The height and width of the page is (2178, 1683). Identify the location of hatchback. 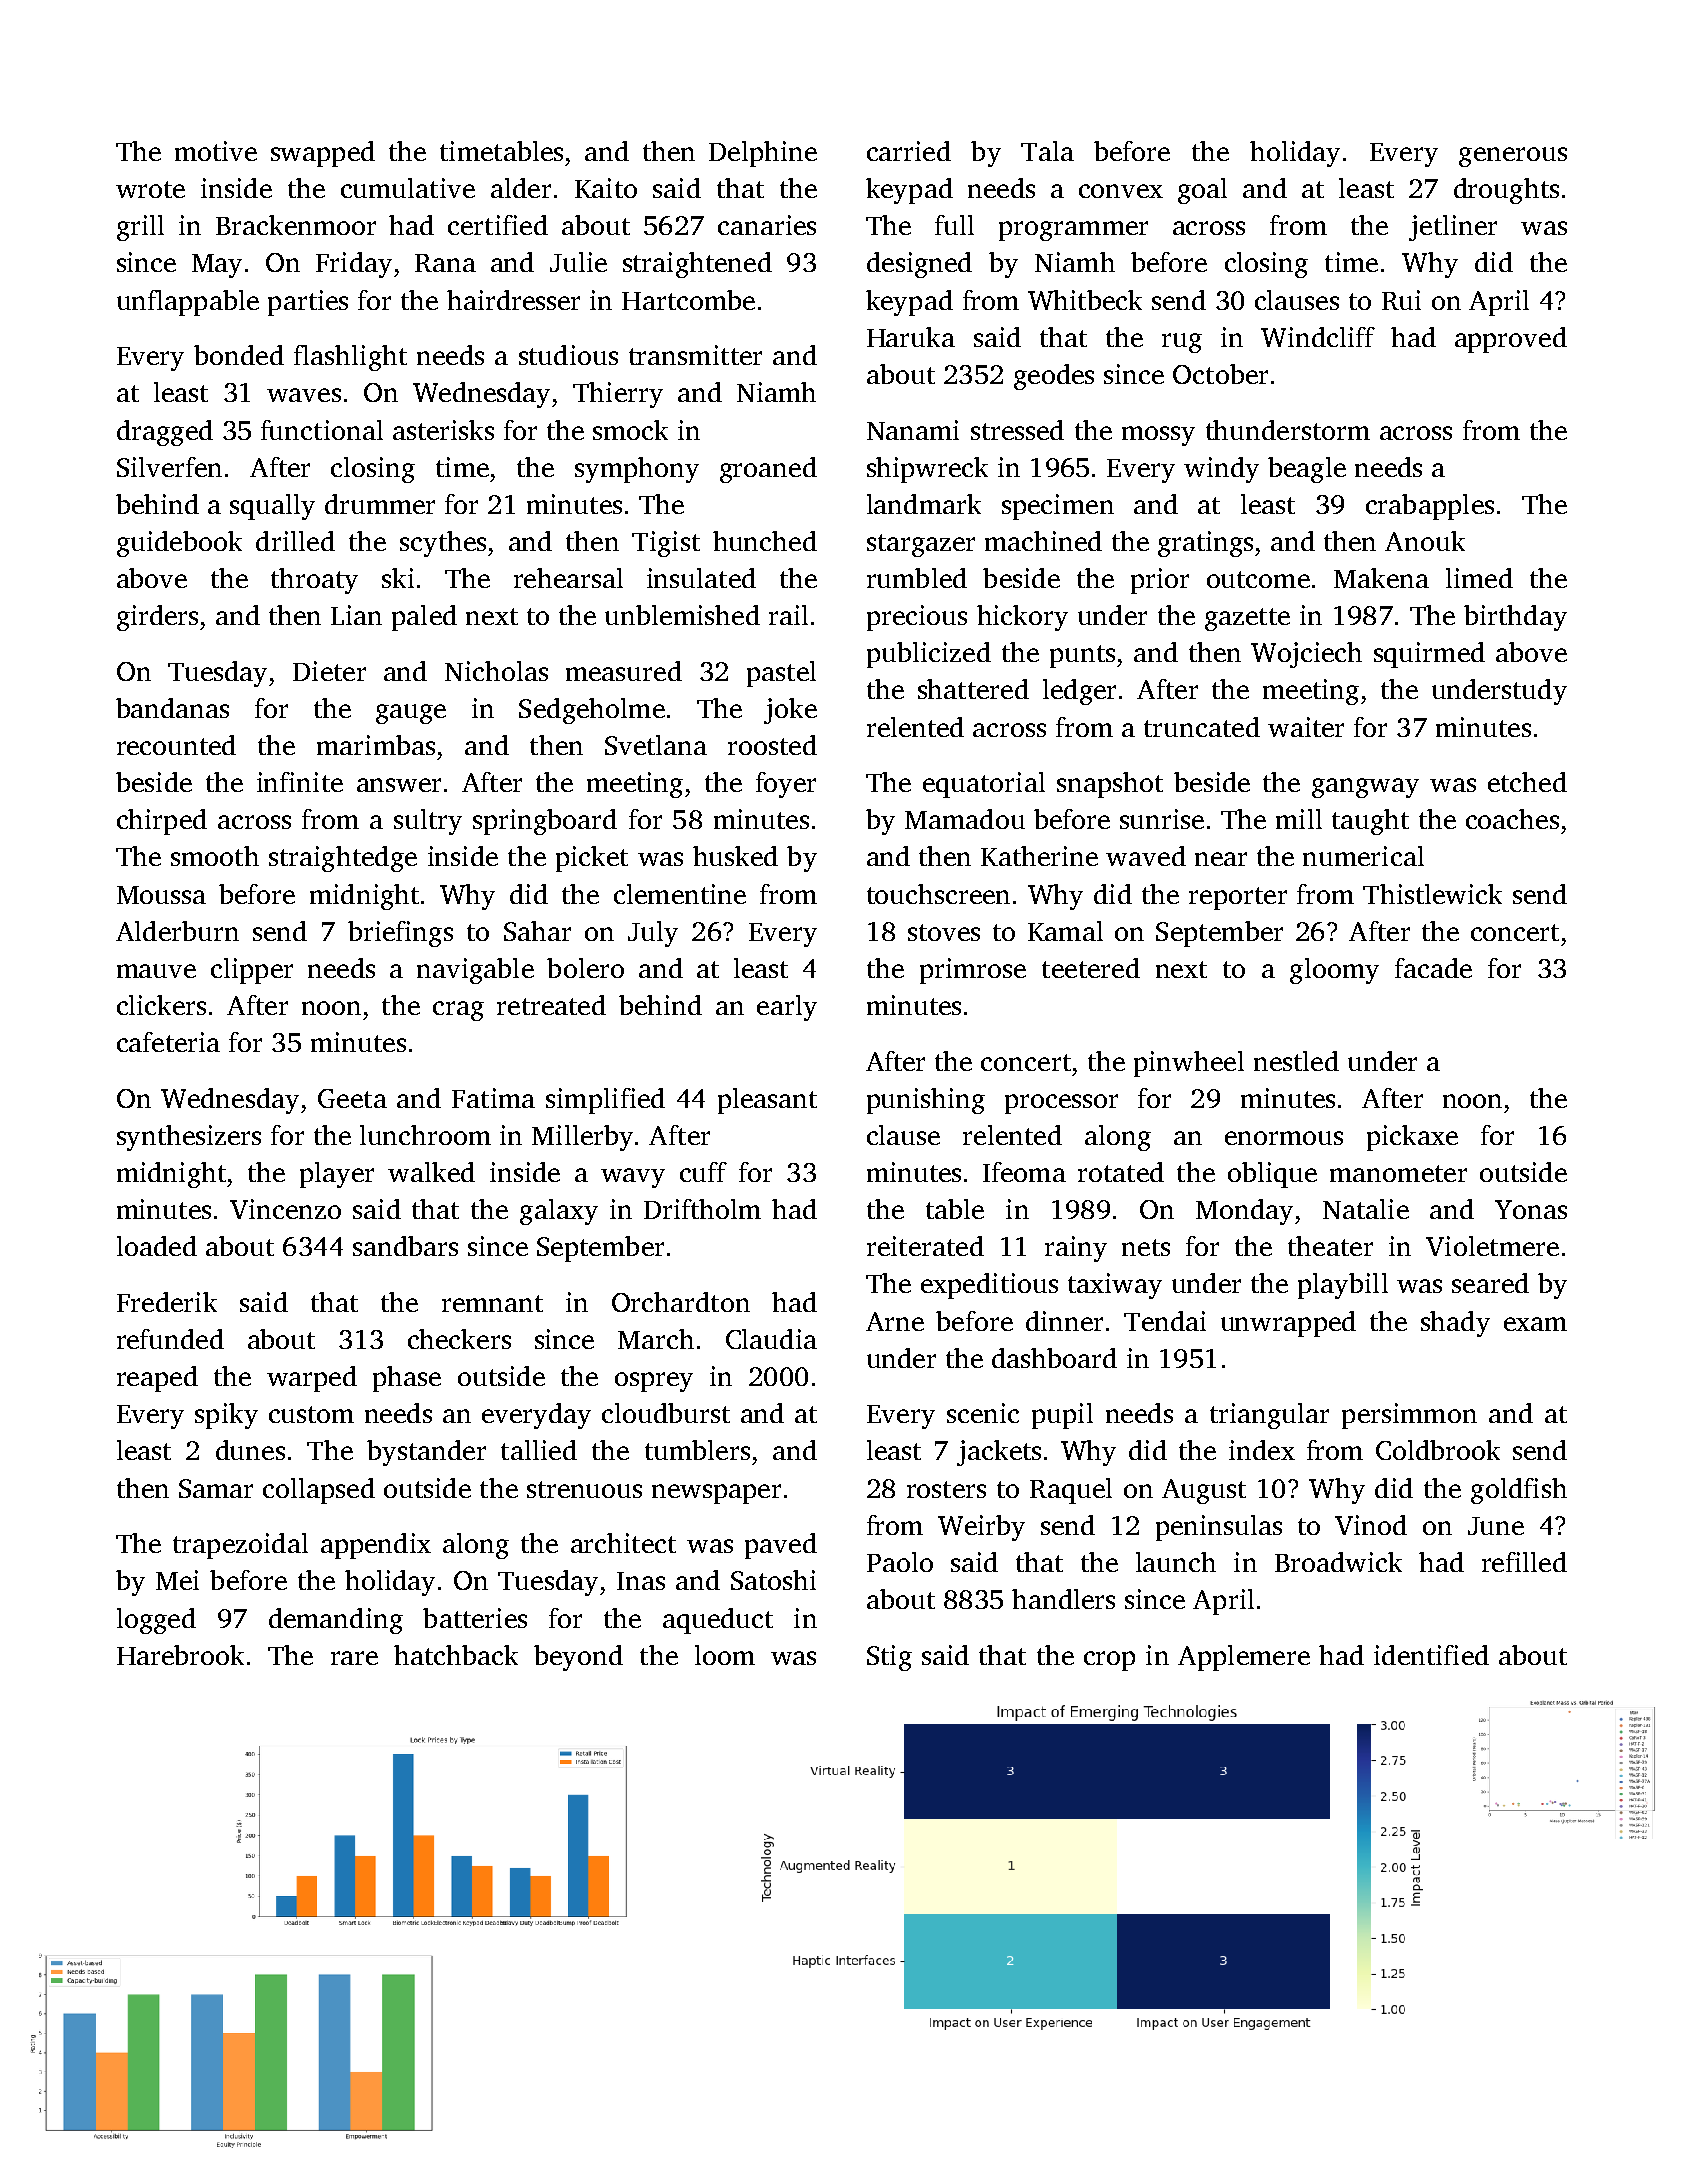
(456, 1655).
